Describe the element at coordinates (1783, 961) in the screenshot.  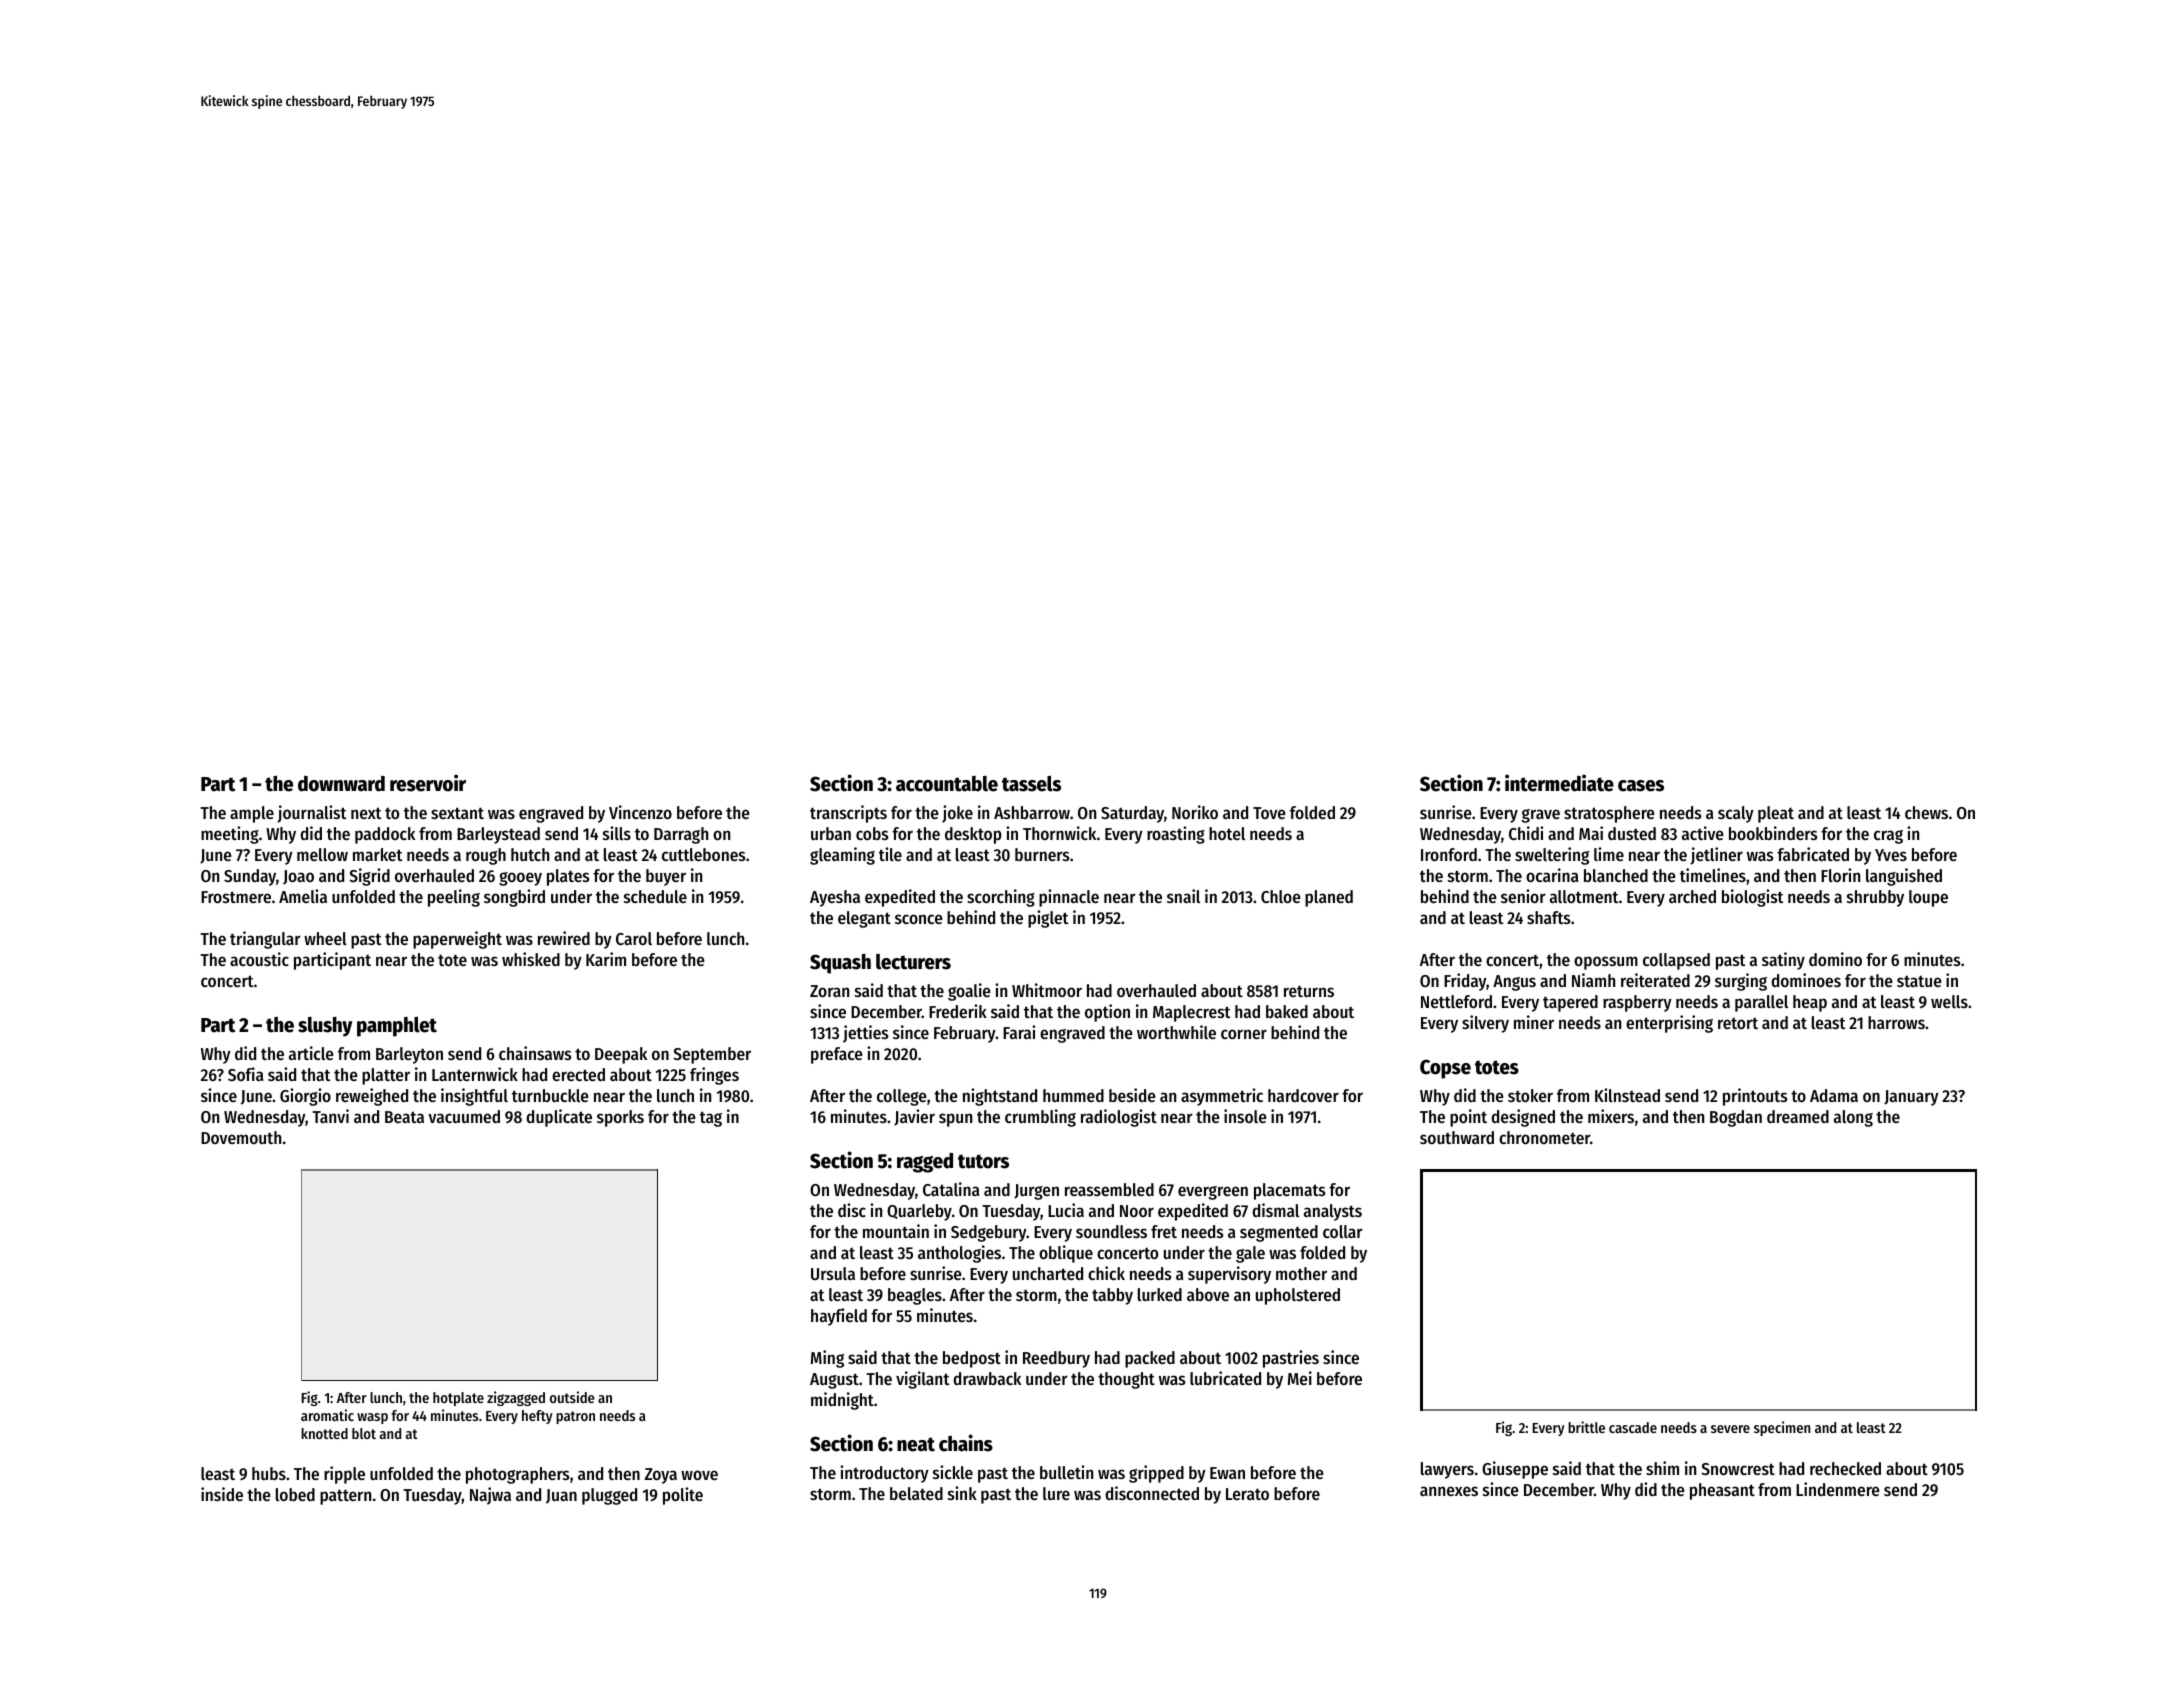
I see `satiny` at that location.
